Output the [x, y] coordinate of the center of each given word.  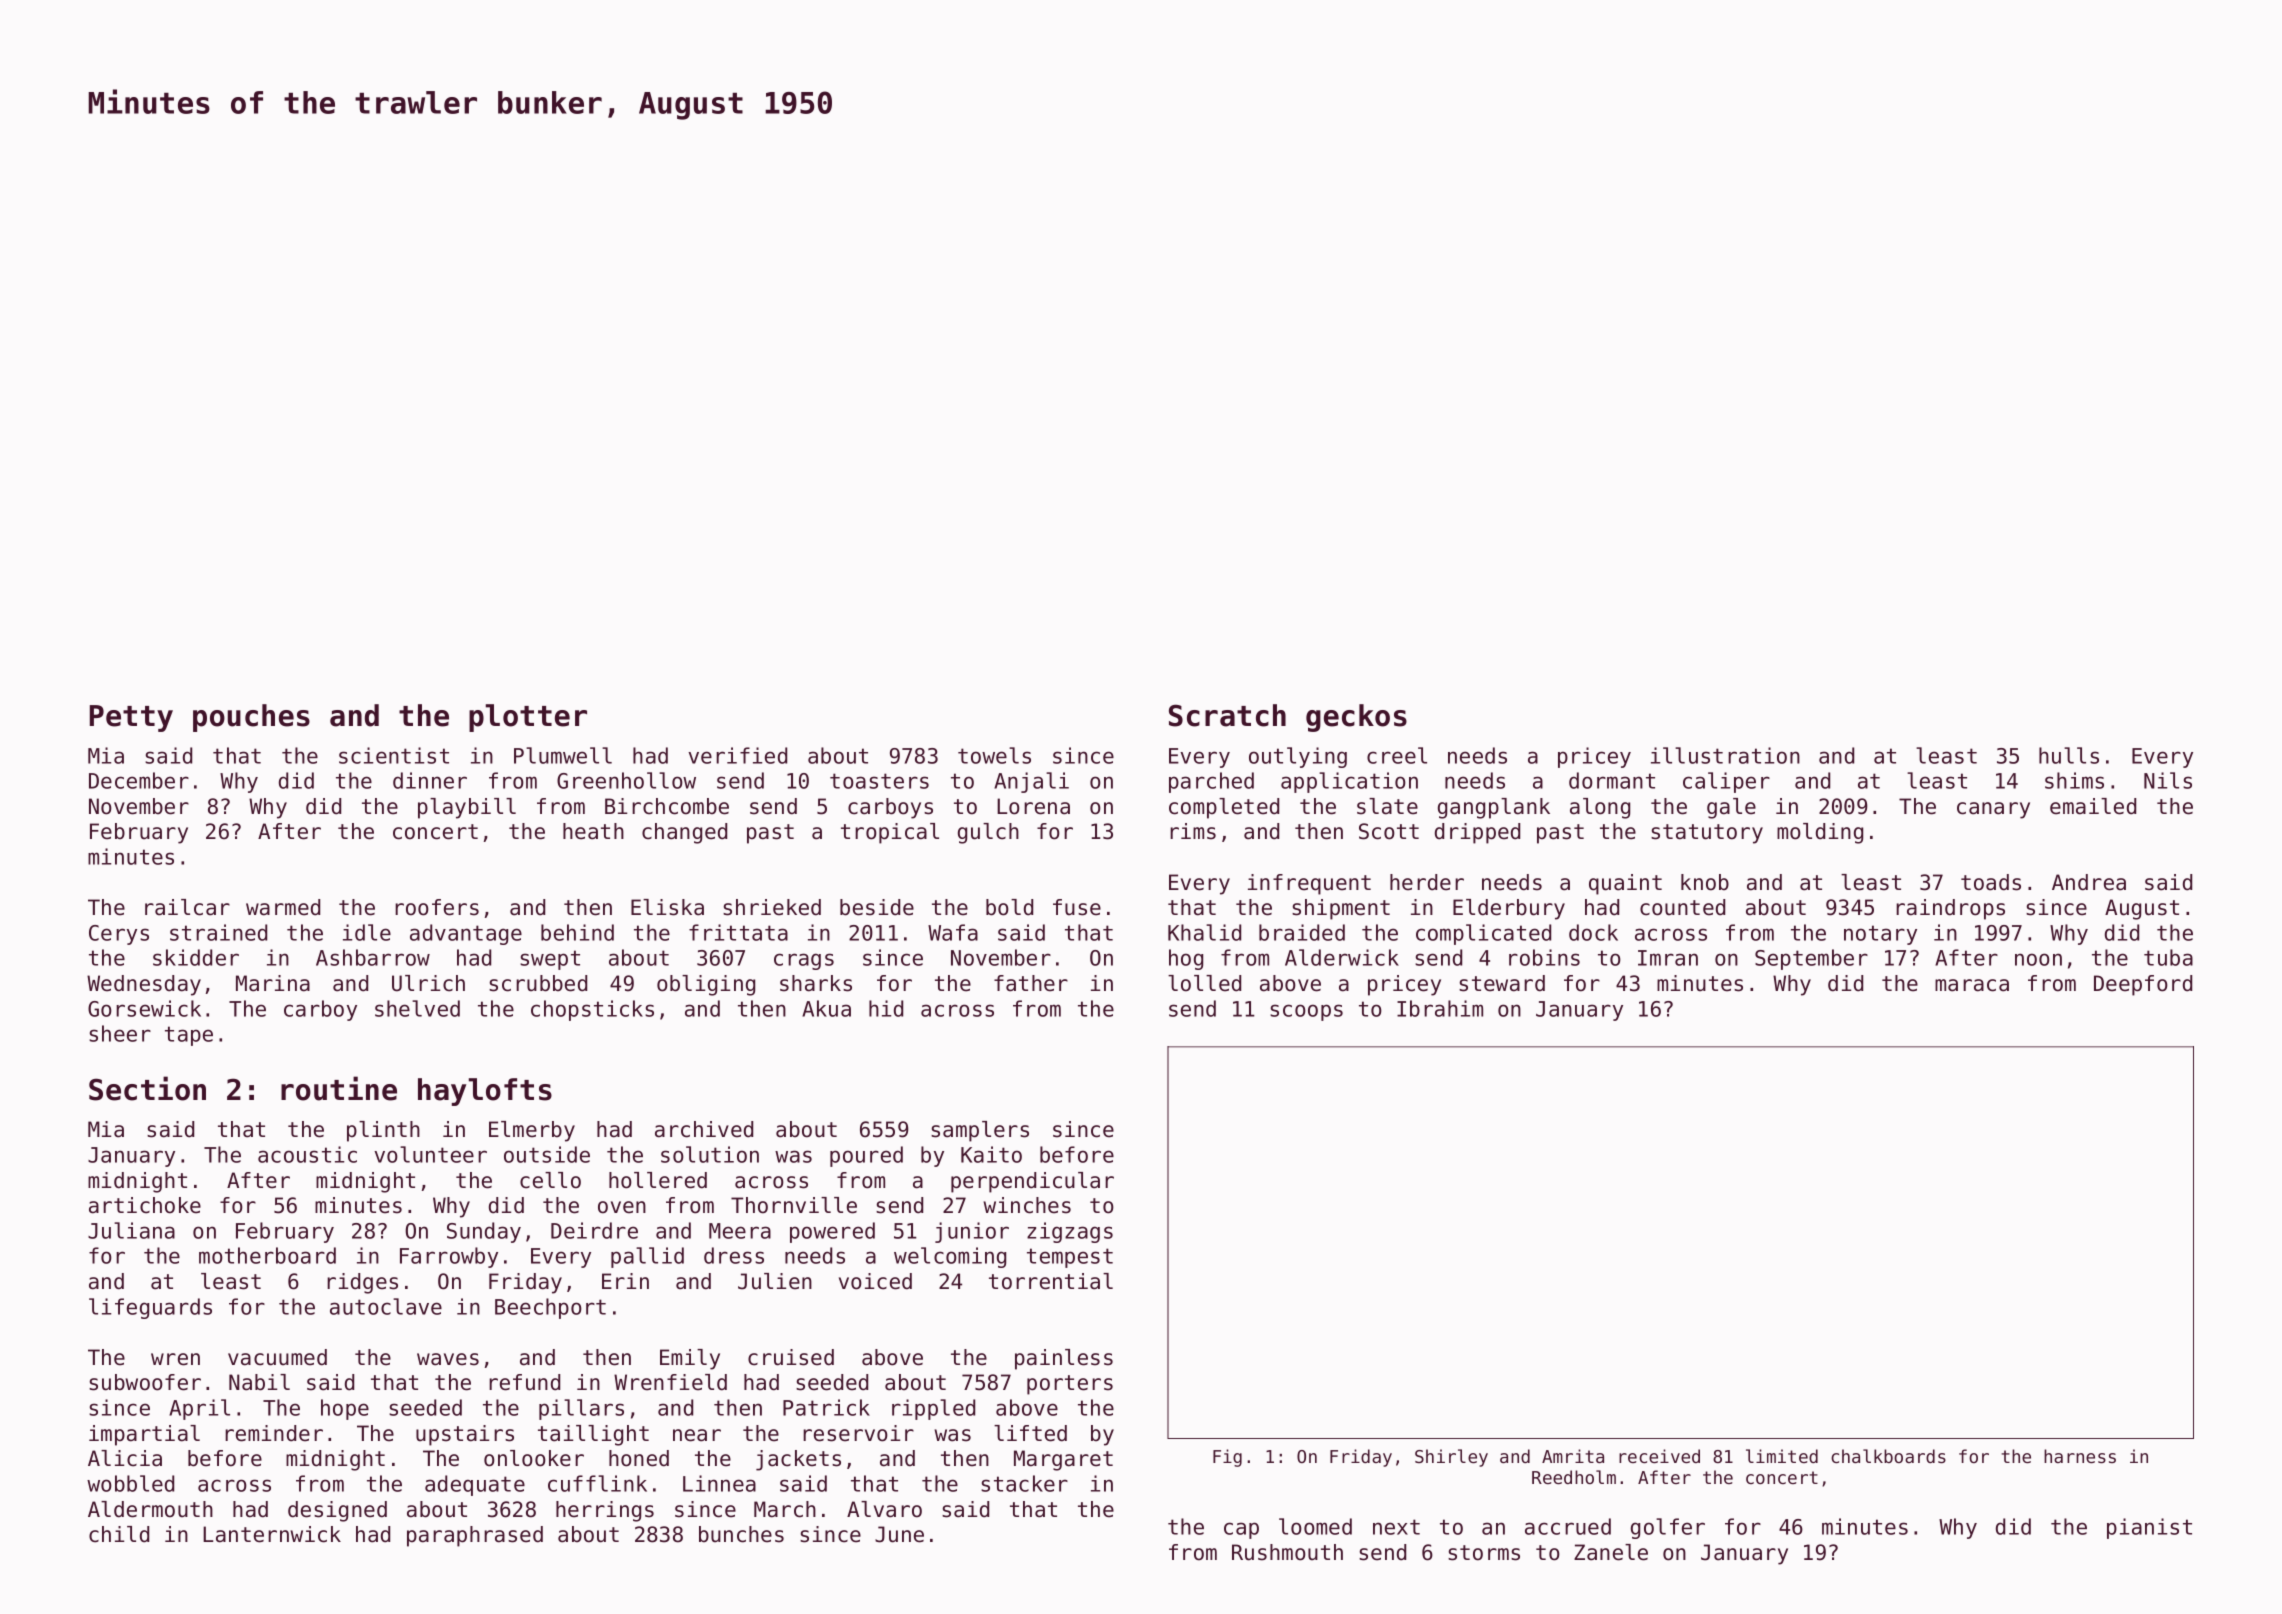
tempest [1070, 1258]
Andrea [2089, 882]
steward [1502, 983]
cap [1241, 1530]
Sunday [484, 1232]
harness [2080, 1456]
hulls [2069, 755]
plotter [528, 718]
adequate [475, 1485]
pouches [251, 718]
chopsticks [592, 1010]
